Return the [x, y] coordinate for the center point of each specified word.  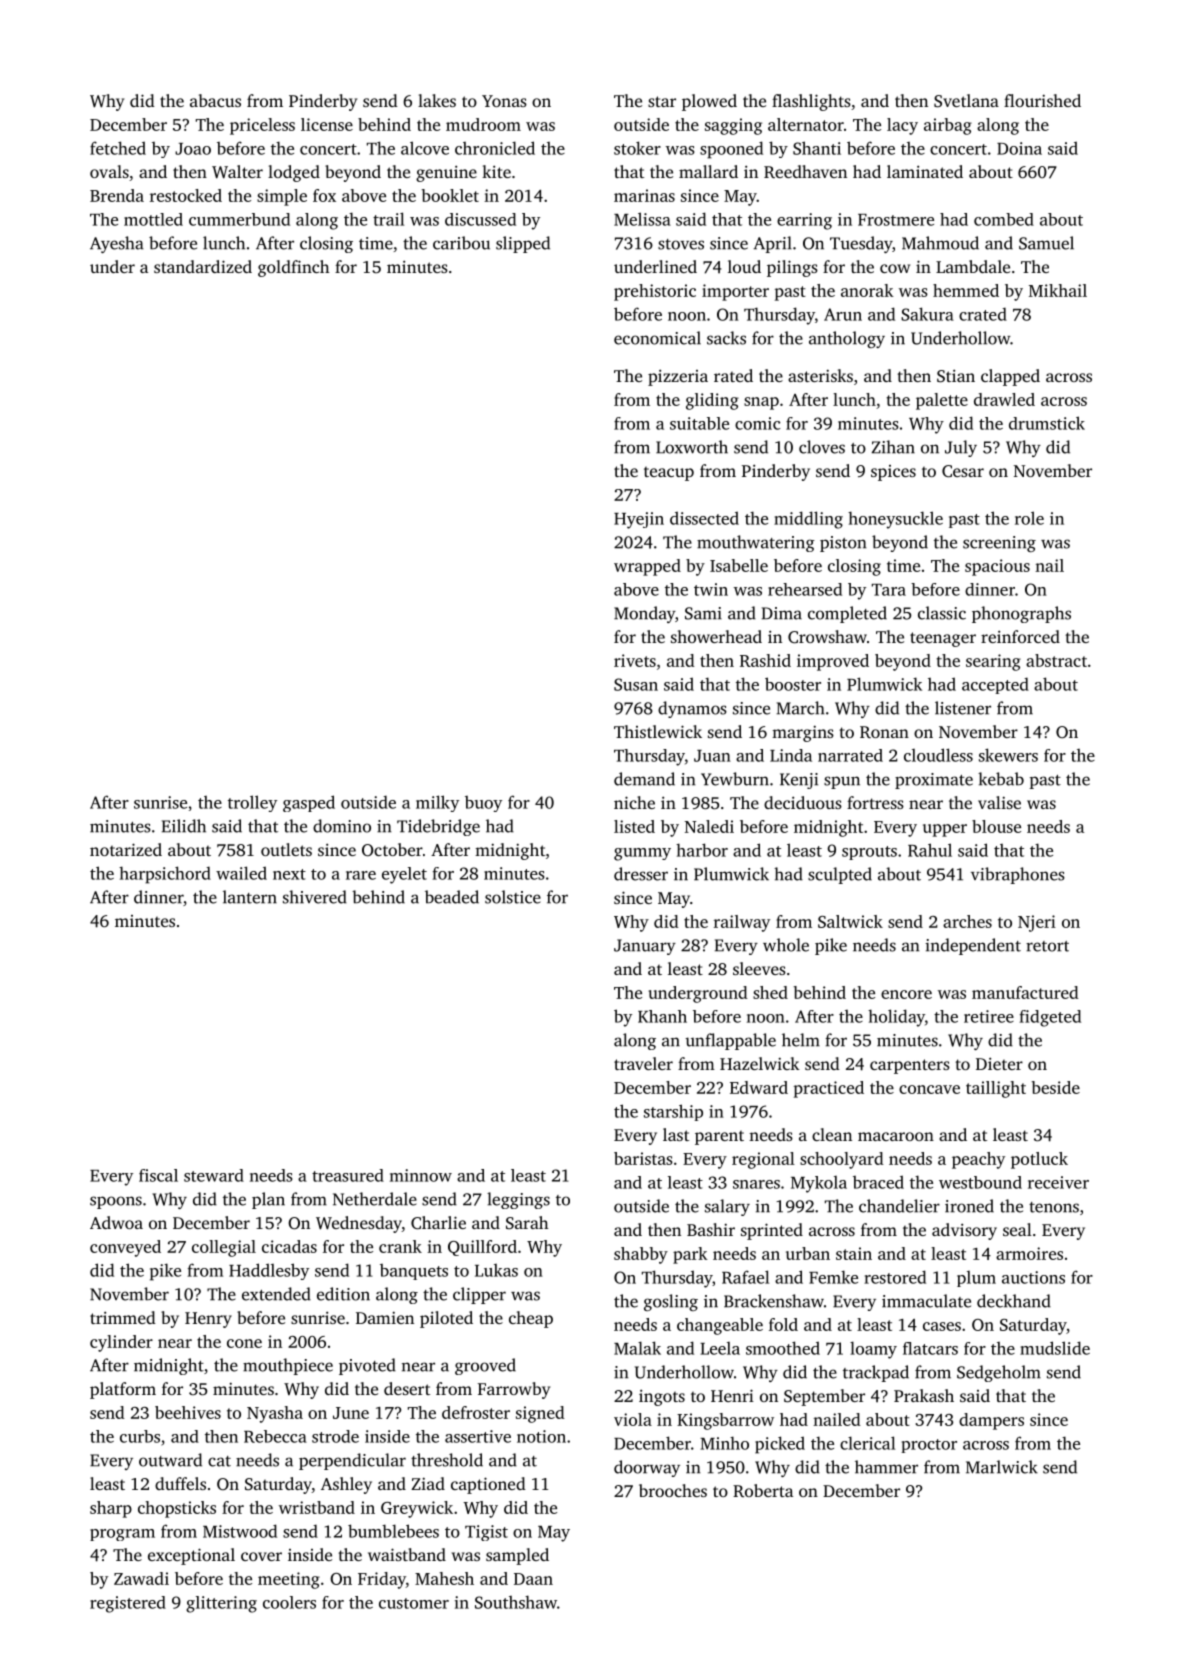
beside [1056, 1087]
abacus [215, 100]
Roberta [763, 1490]
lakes [437, 100]
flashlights [811, 102]
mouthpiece [288, 1366]
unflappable [730, 1041]
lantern [250, 897]
